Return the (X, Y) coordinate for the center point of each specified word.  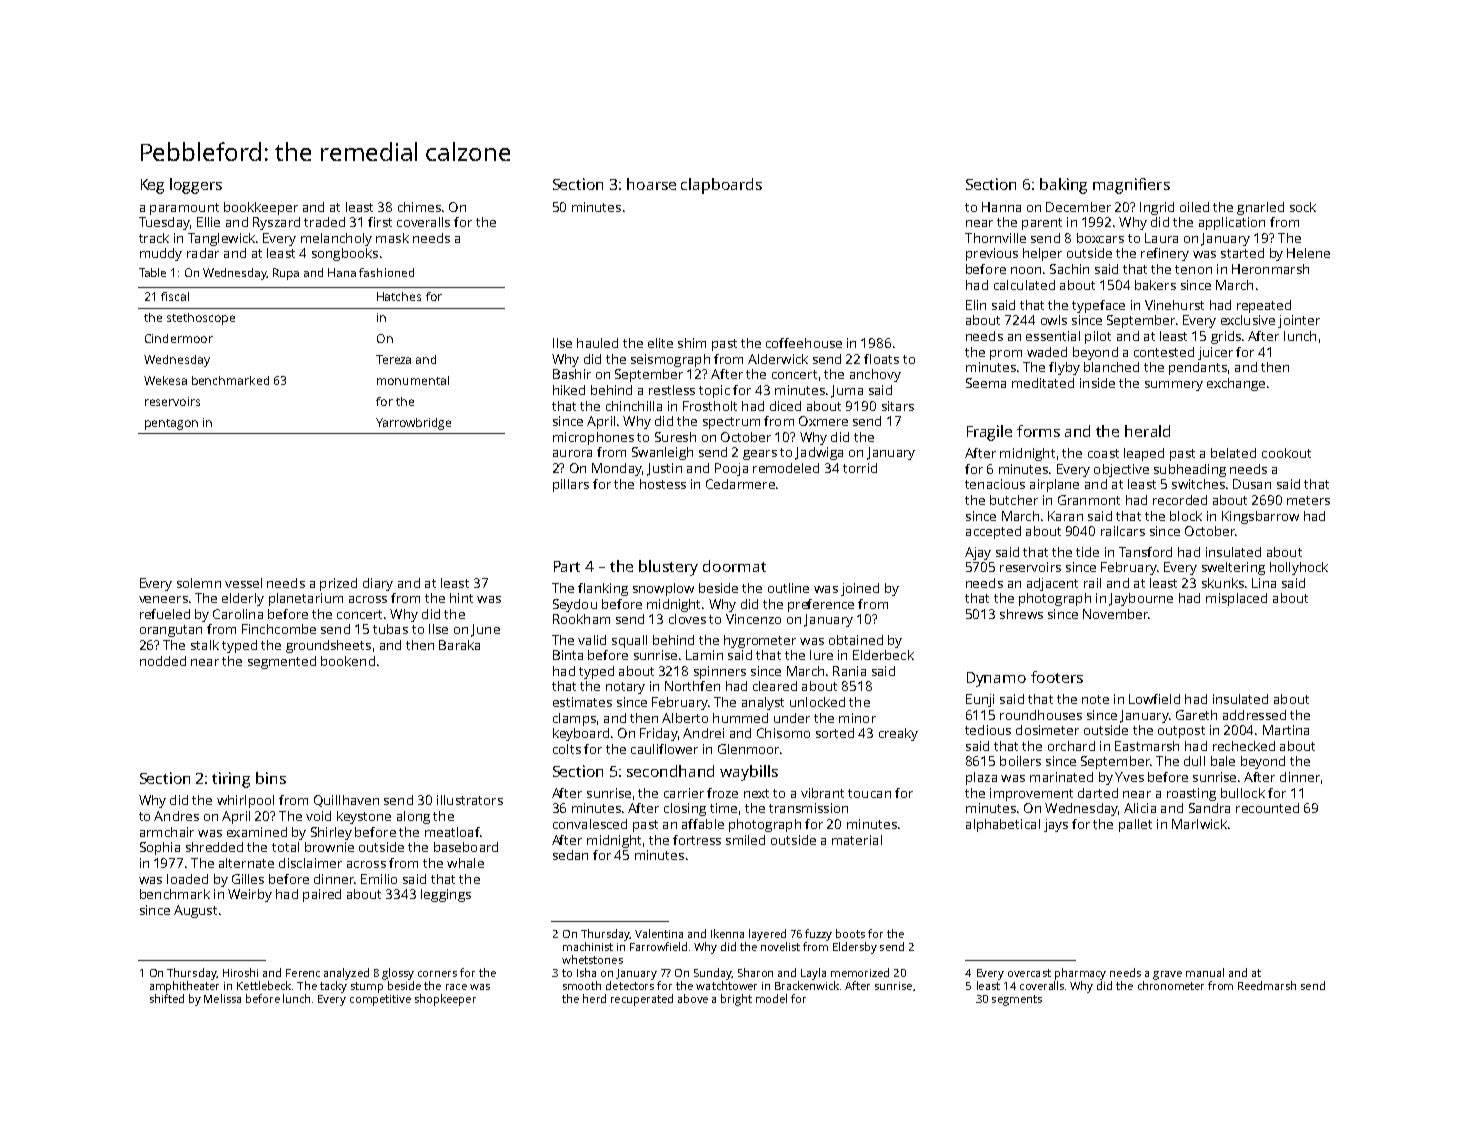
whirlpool (245, 801)
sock (1303, 207)
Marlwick (1199, 824)
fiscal (175, 296)
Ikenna (727, 933)
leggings (446, 895)
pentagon (171, 424)
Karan (1065, 516)
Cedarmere (740, 484)
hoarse (651, 184)
